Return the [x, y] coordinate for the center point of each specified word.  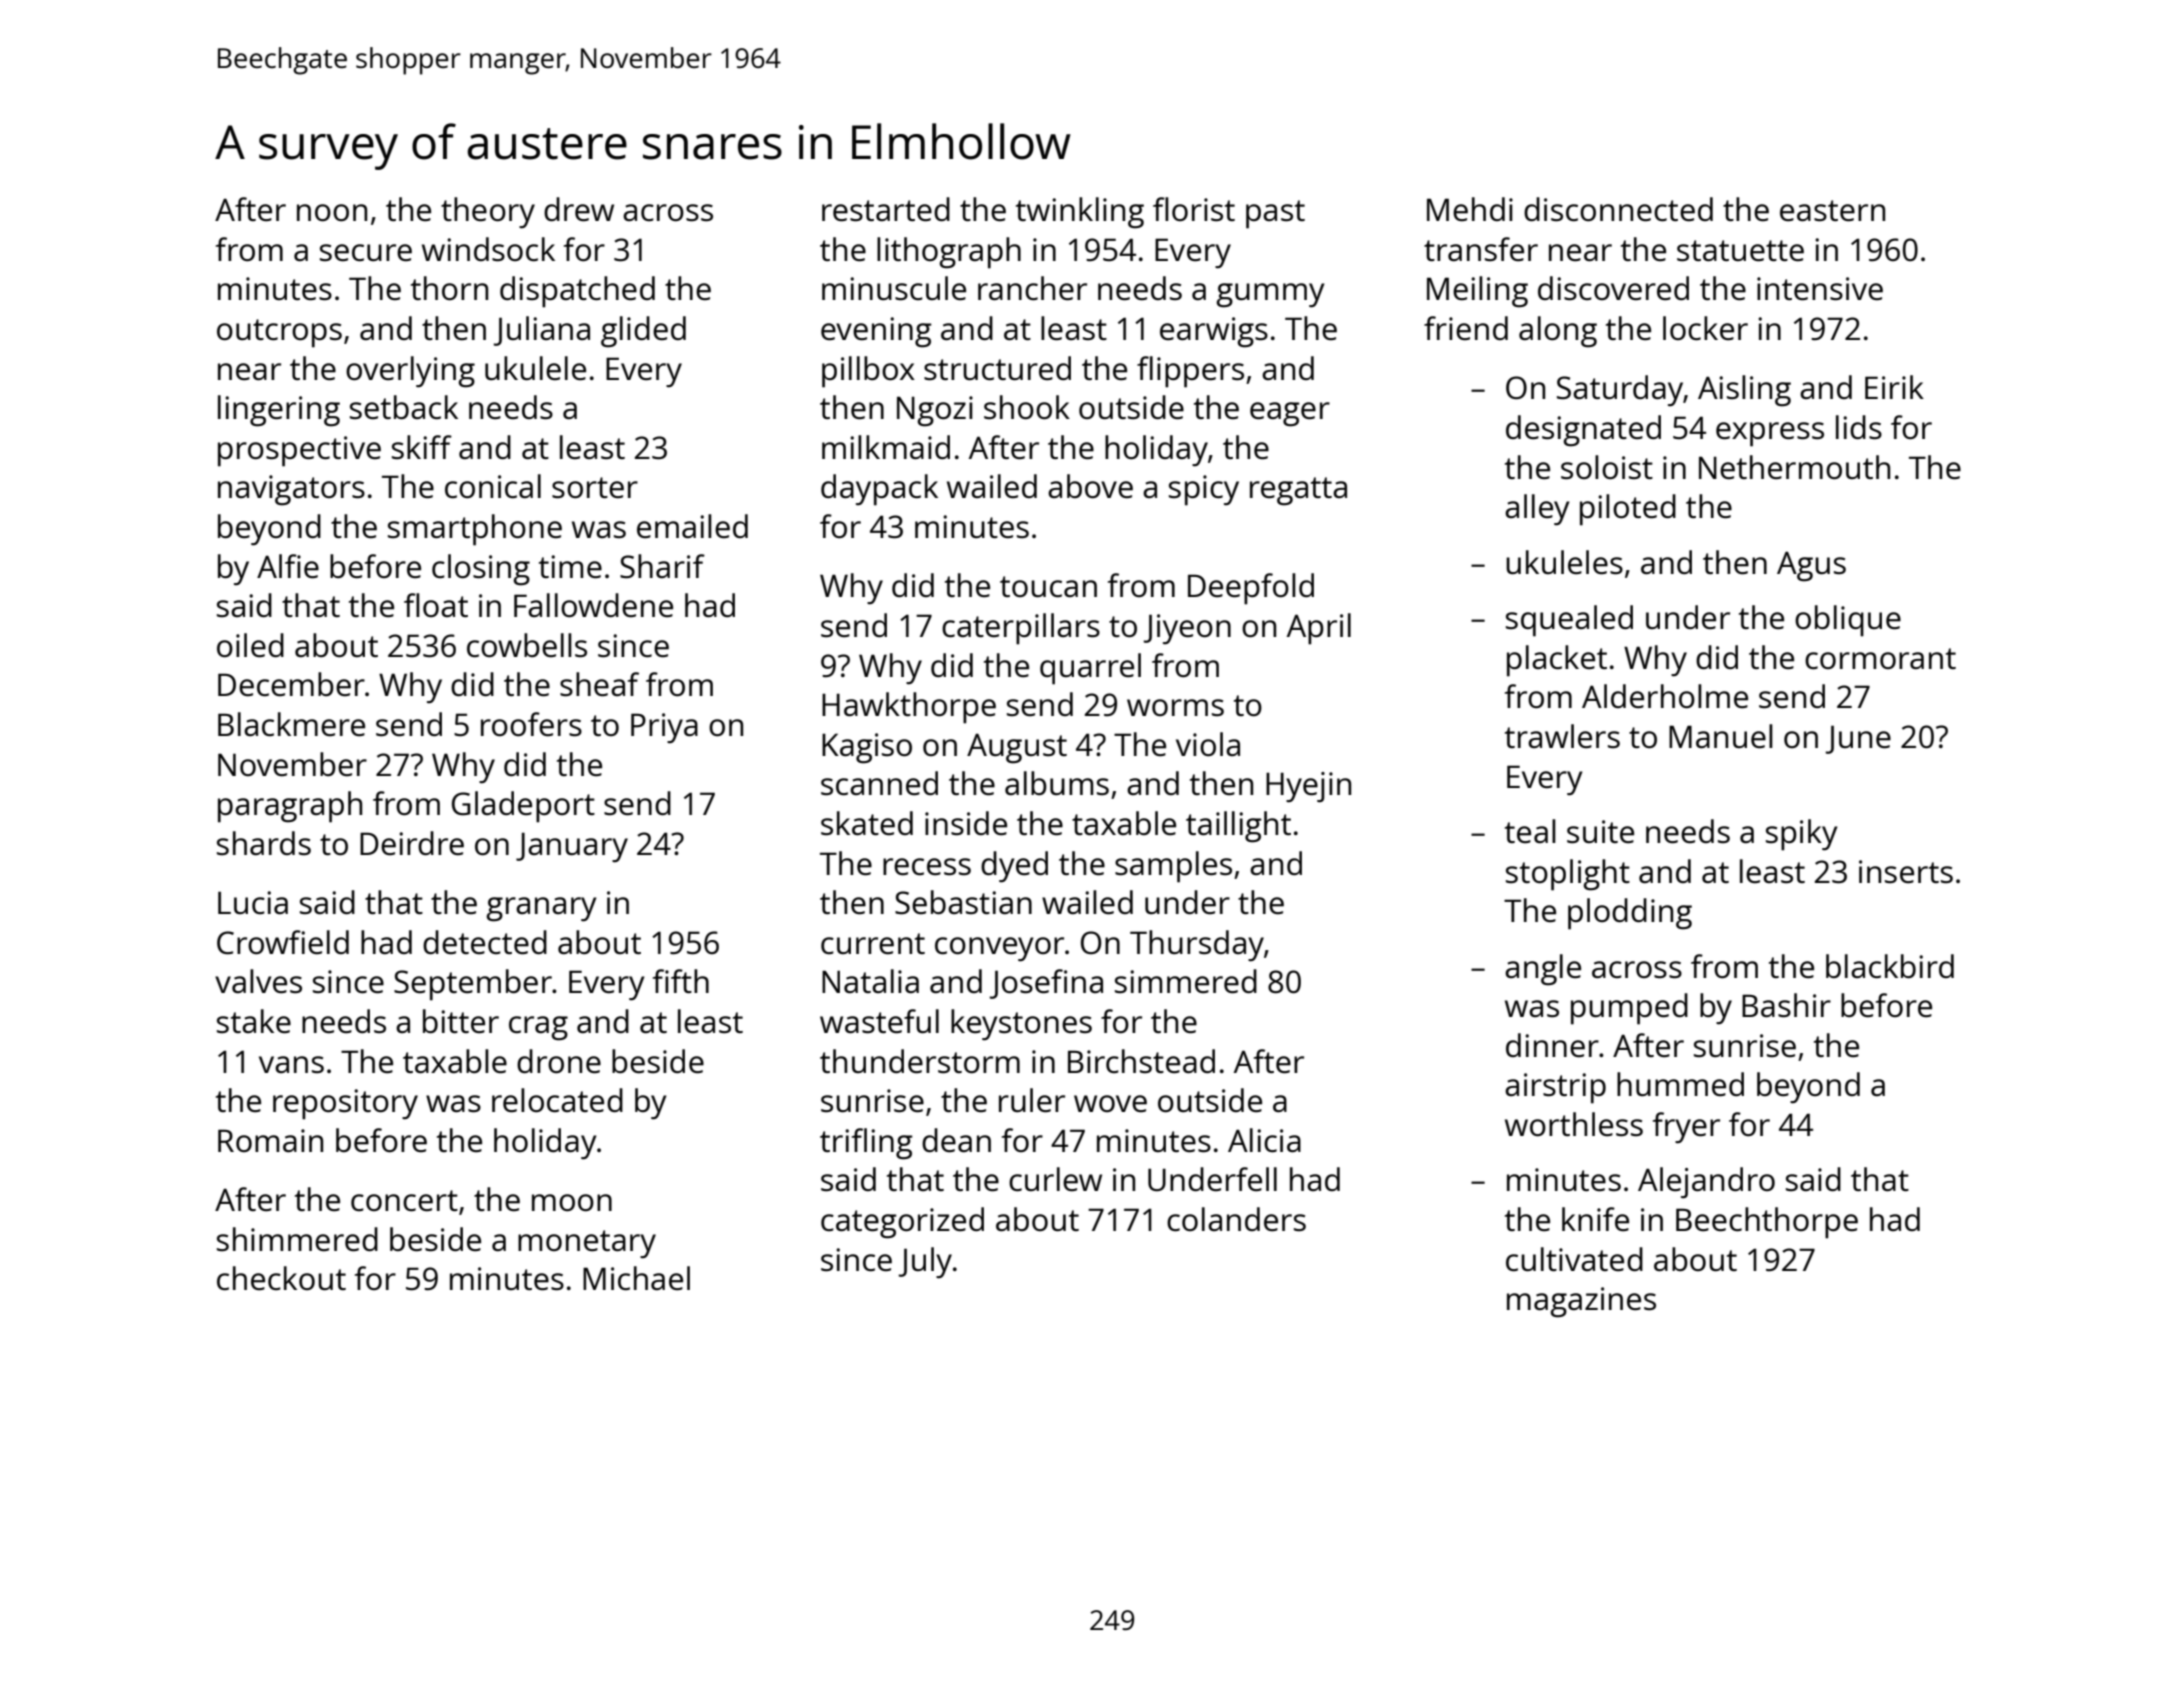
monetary [587, 1244]
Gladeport [523, 807]
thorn [449, 288]
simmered [1186, 981]
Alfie [288, 566]
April [1319, 629]
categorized [902, 1223]
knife [1595, 1219]
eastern [1832, 211]
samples [1173, 867]
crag [538, 1028]
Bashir [1786, 1005]
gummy [1270, 295]
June [1858, 739]
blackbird [1890, 966]
